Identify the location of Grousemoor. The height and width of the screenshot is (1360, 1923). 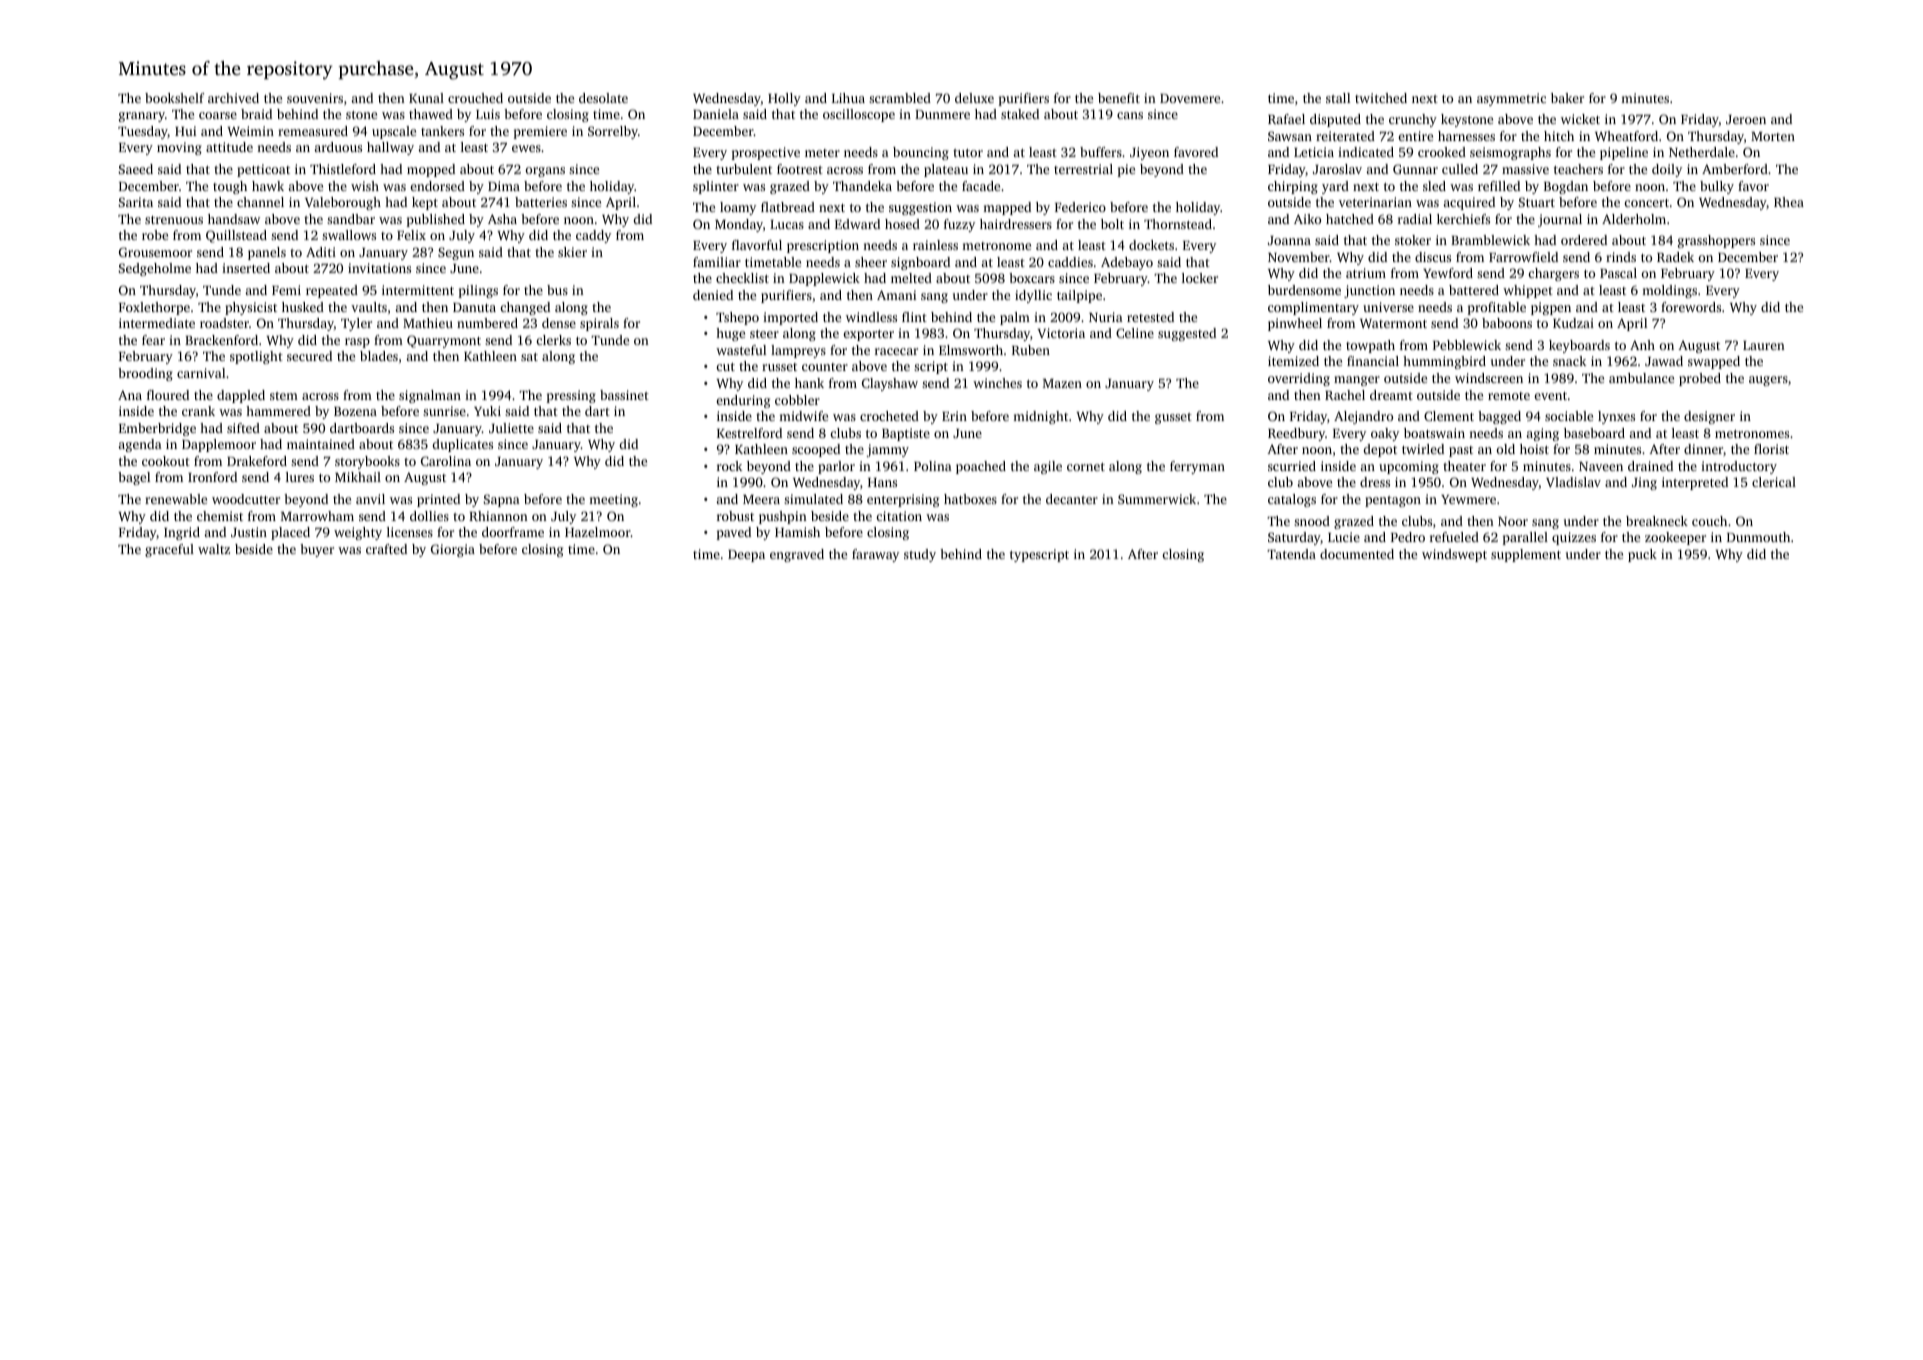
(155, 252).
